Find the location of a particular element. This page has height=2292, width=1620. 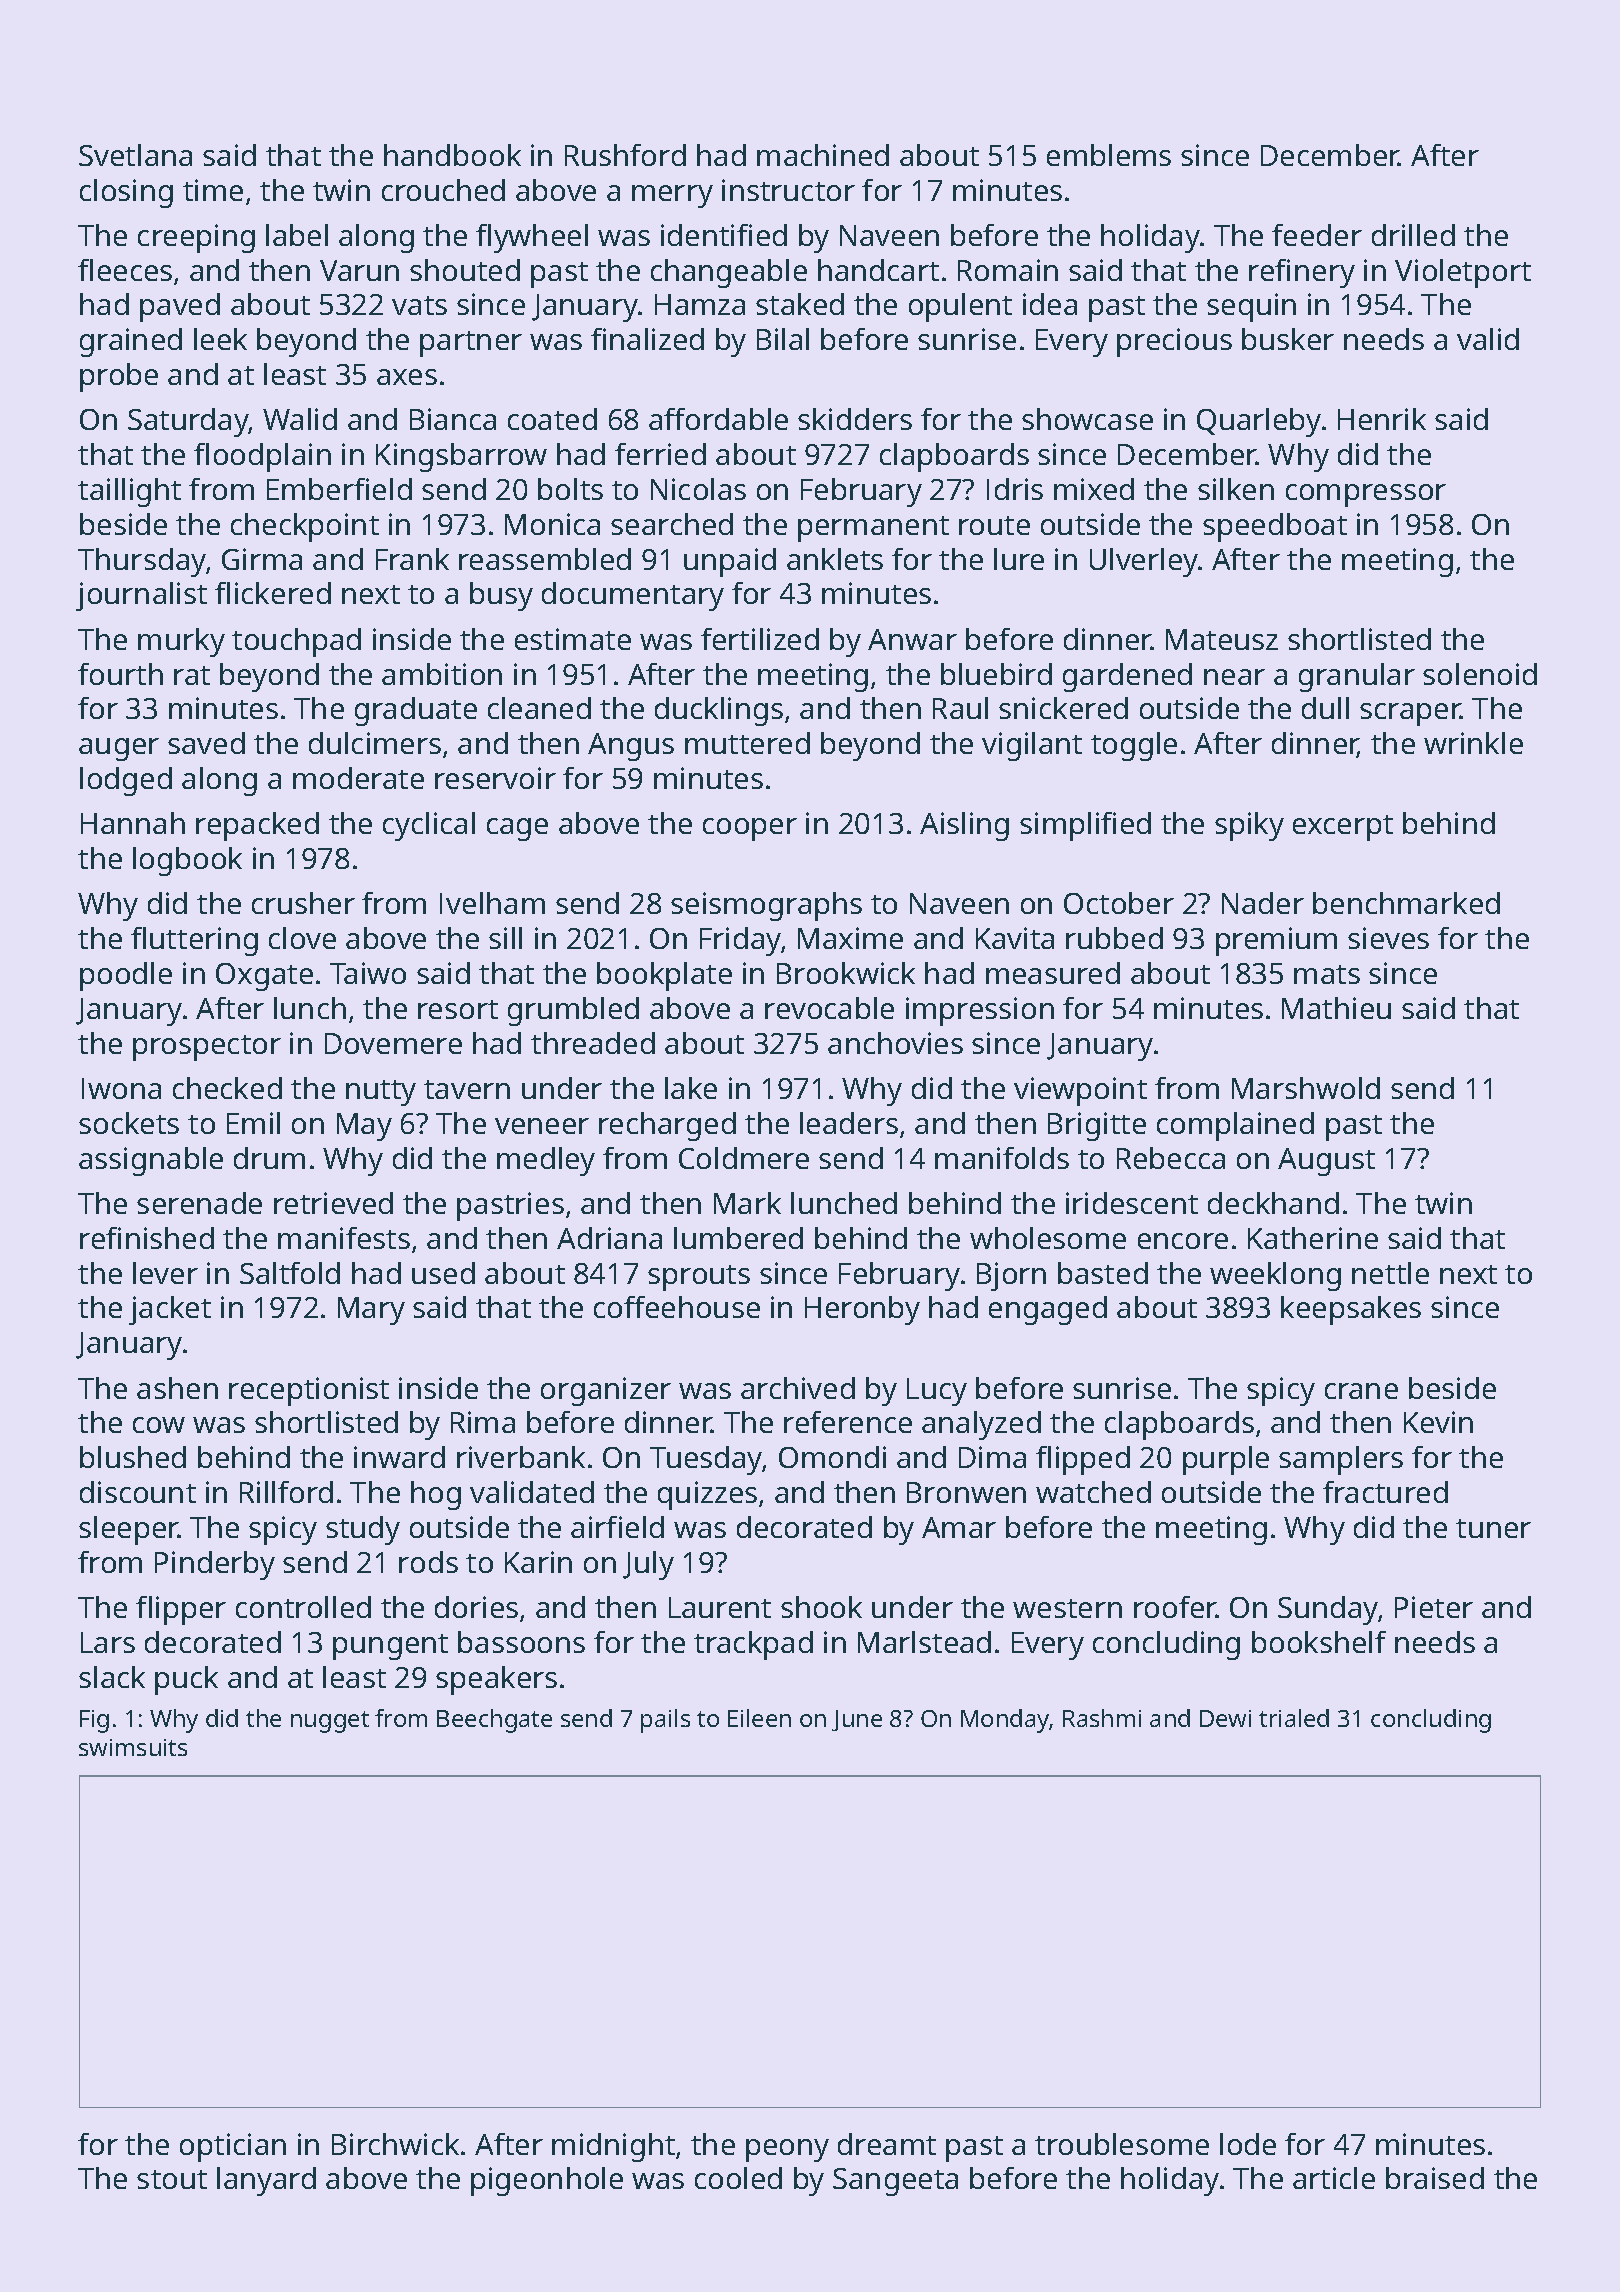

article is located at coordinates (1334, 2178).
